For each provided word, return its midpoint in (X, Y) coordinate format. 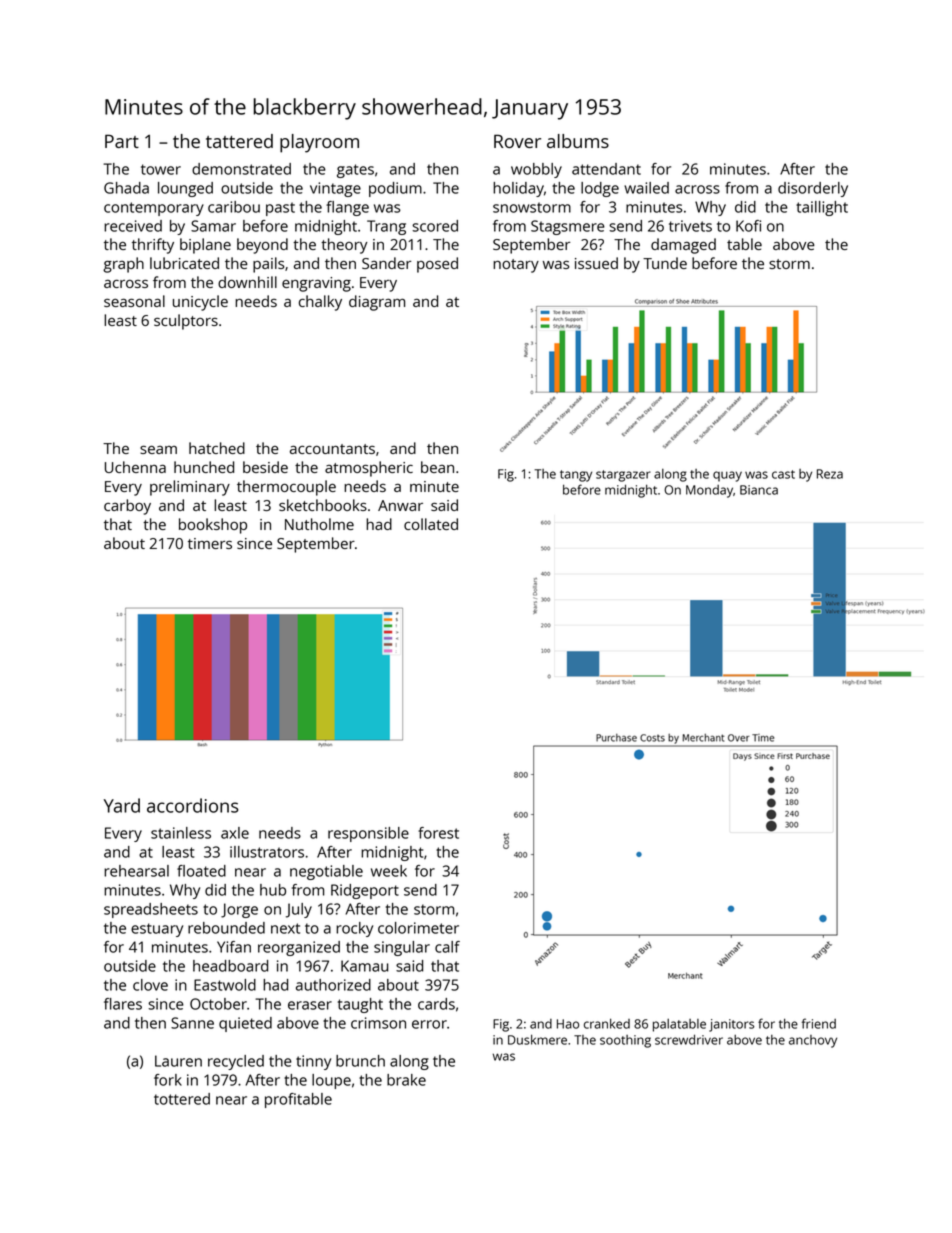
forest (438, 833)
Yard (122, 805)
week (389, 871)
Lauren (178, 1061)
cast (783, 474)
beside (265, 467)
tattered (239, 141)
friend (819, 1023)
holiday (518, 189)
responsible (368, 834)
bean (437, 467)
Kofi (748, 226)
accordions (193, 805)
